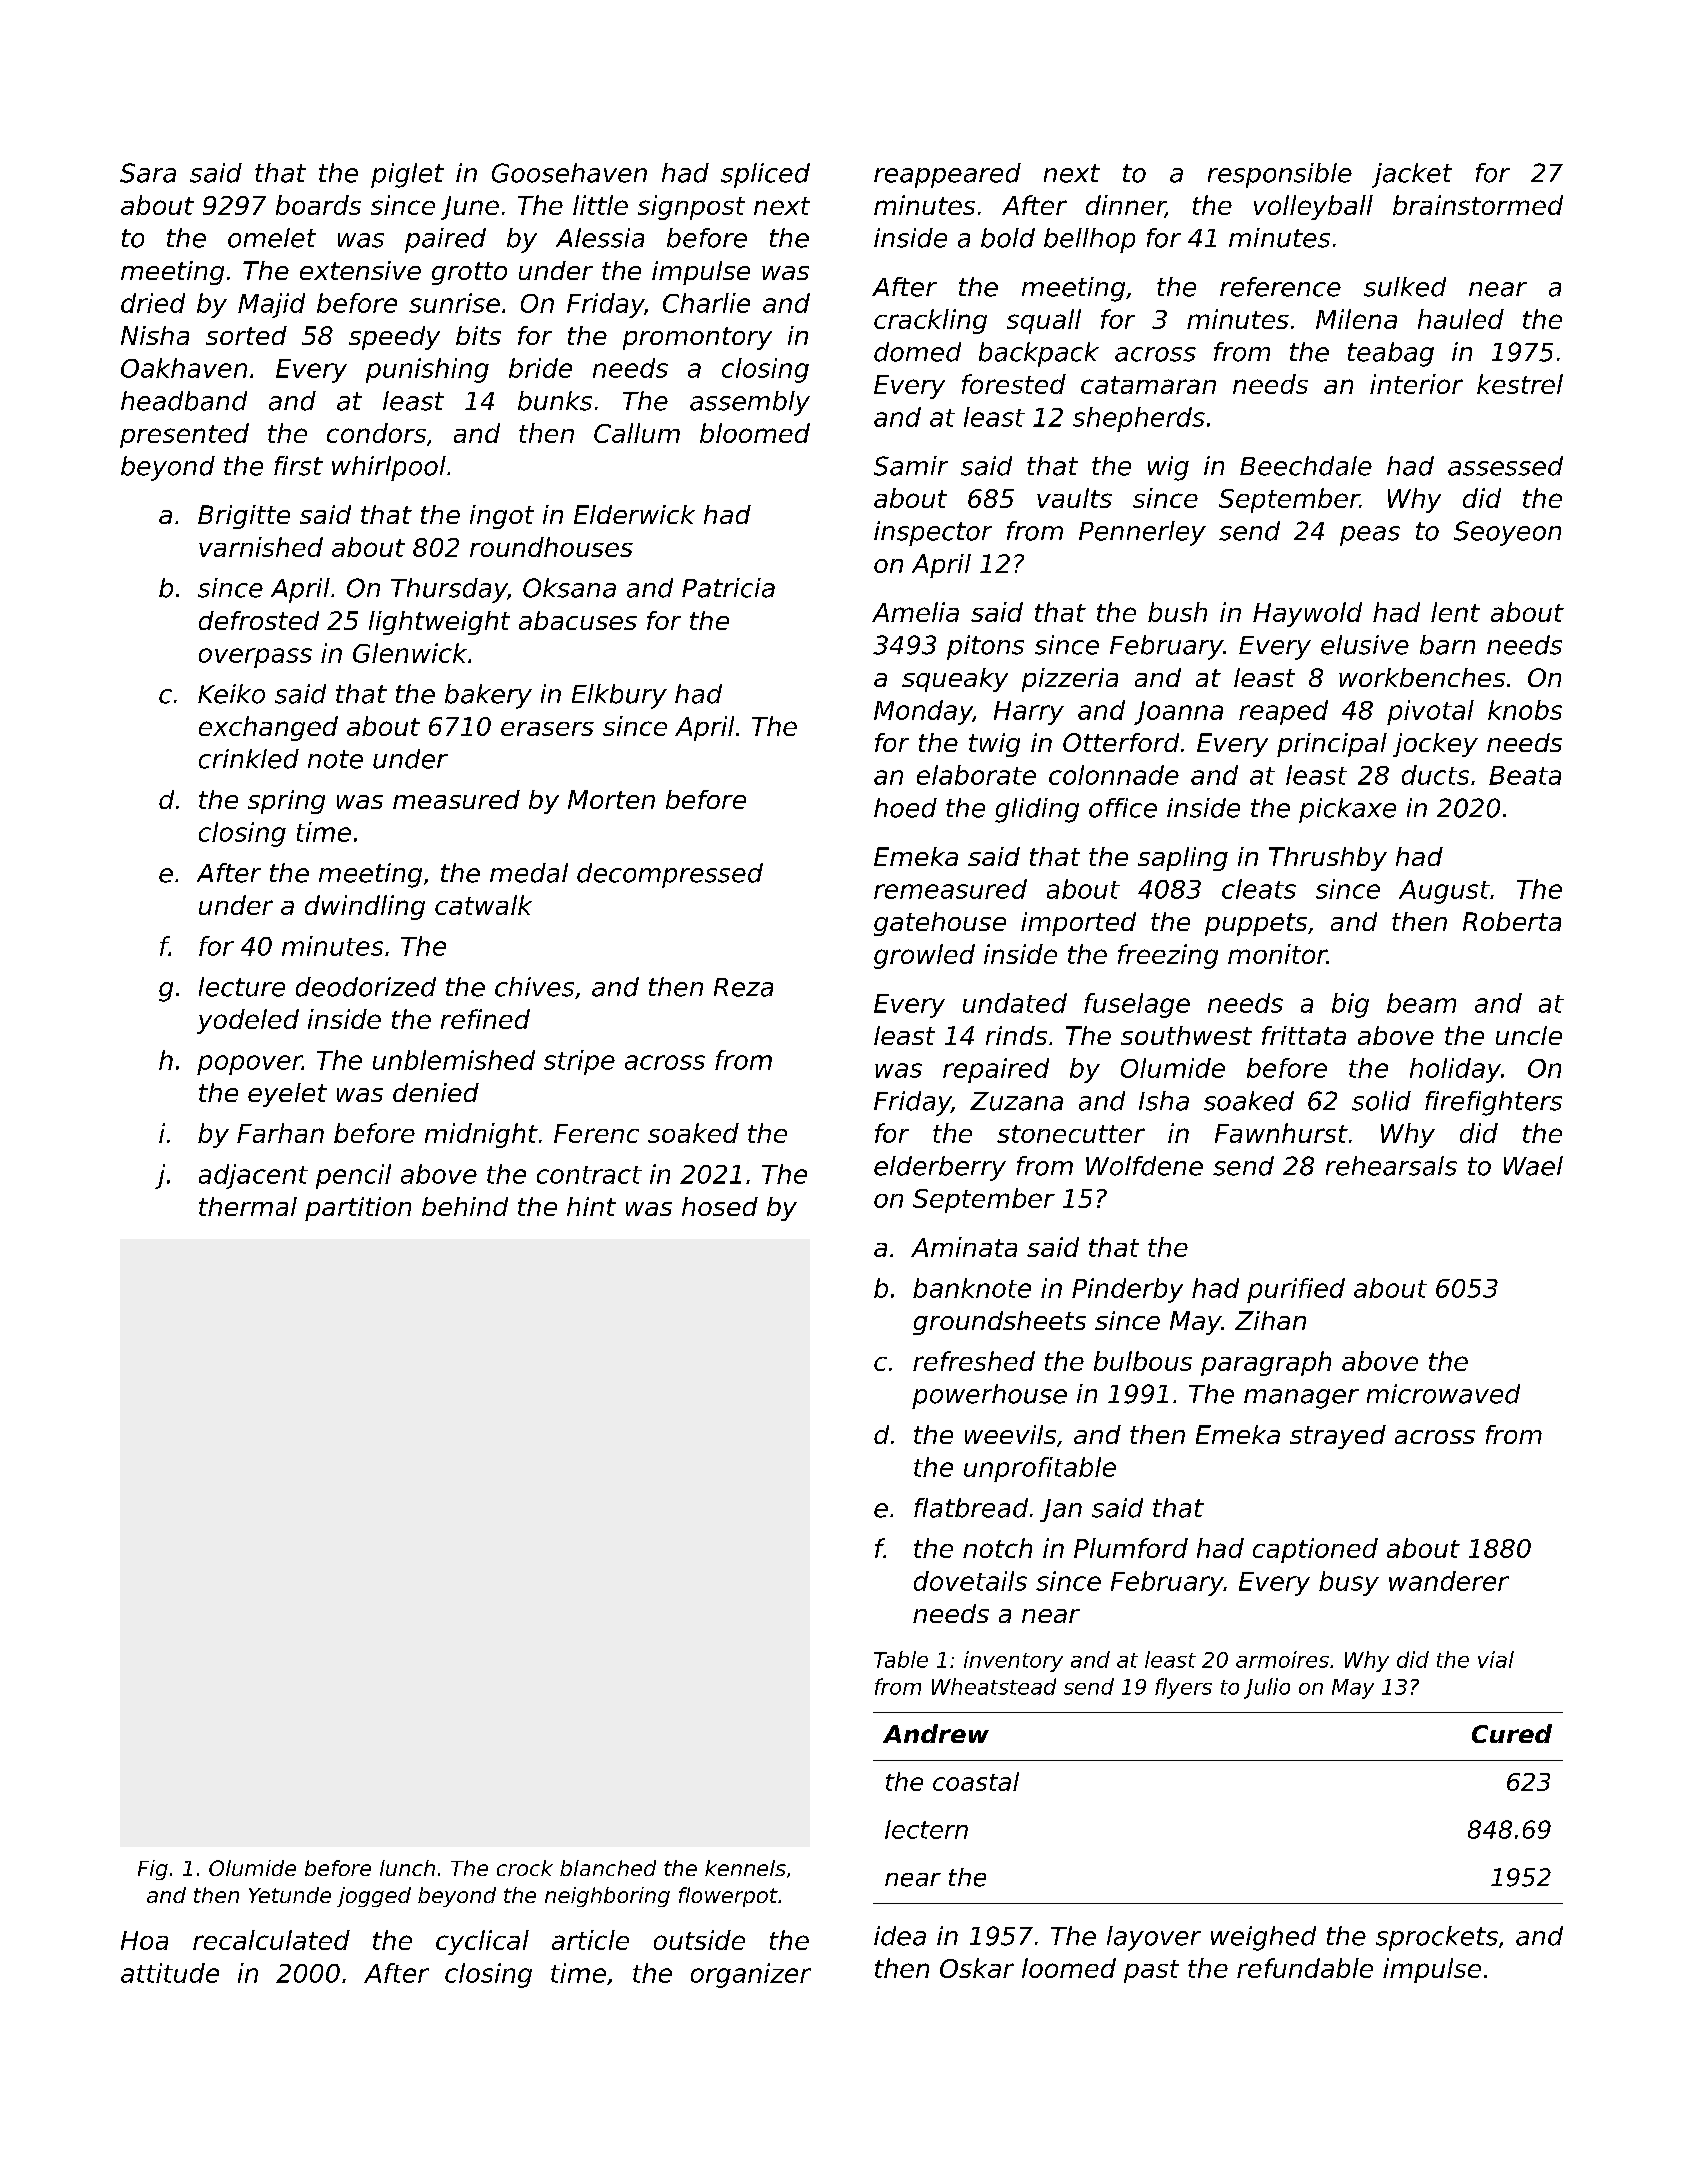 This image has width=1683, height=2178. I want to click on captioned, so click(1315, 1550).
